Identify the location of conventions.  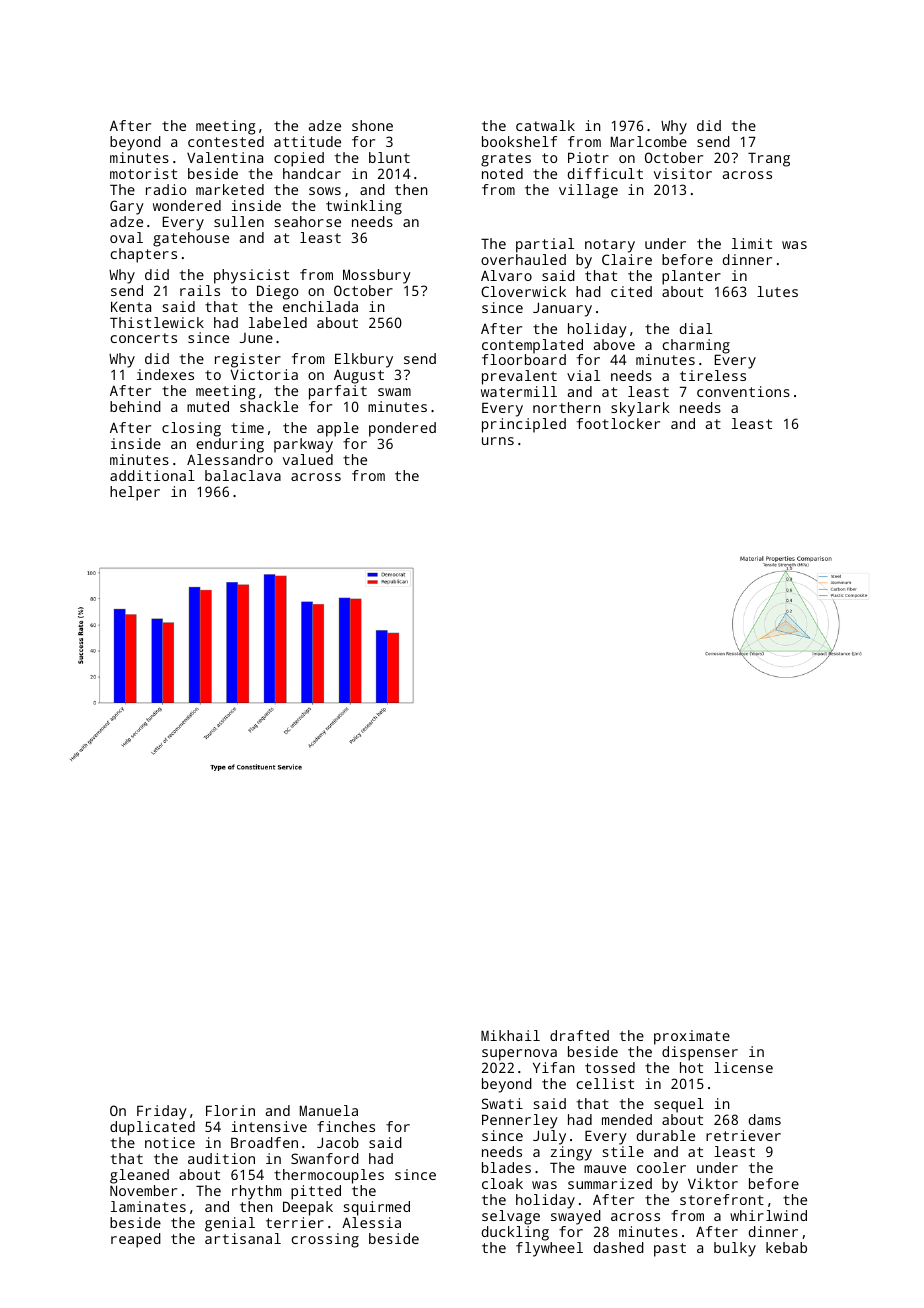
(743, 391).
